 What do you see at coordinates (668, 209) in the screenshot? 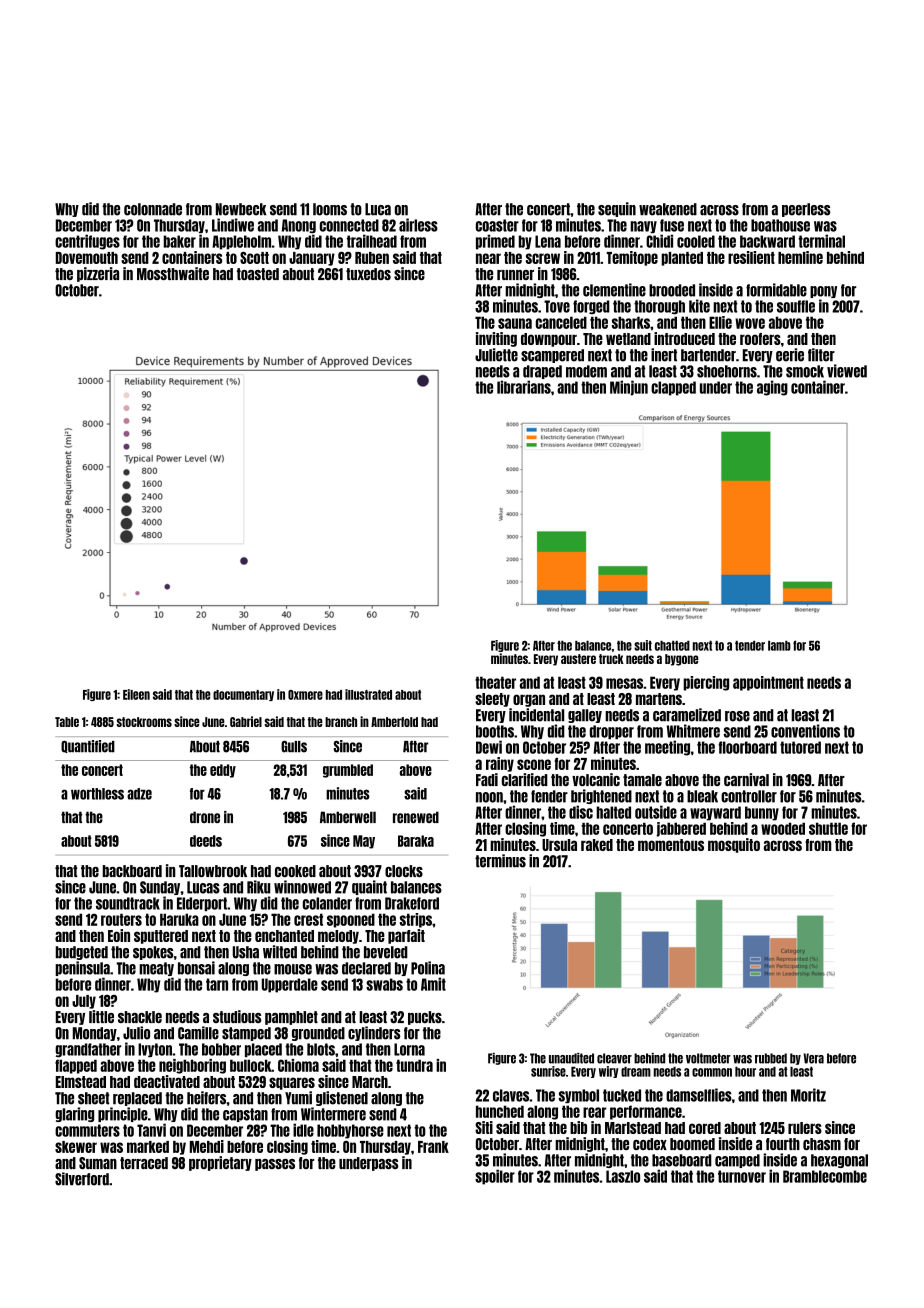
I see `weakened` at bounding box center [668, 209].
